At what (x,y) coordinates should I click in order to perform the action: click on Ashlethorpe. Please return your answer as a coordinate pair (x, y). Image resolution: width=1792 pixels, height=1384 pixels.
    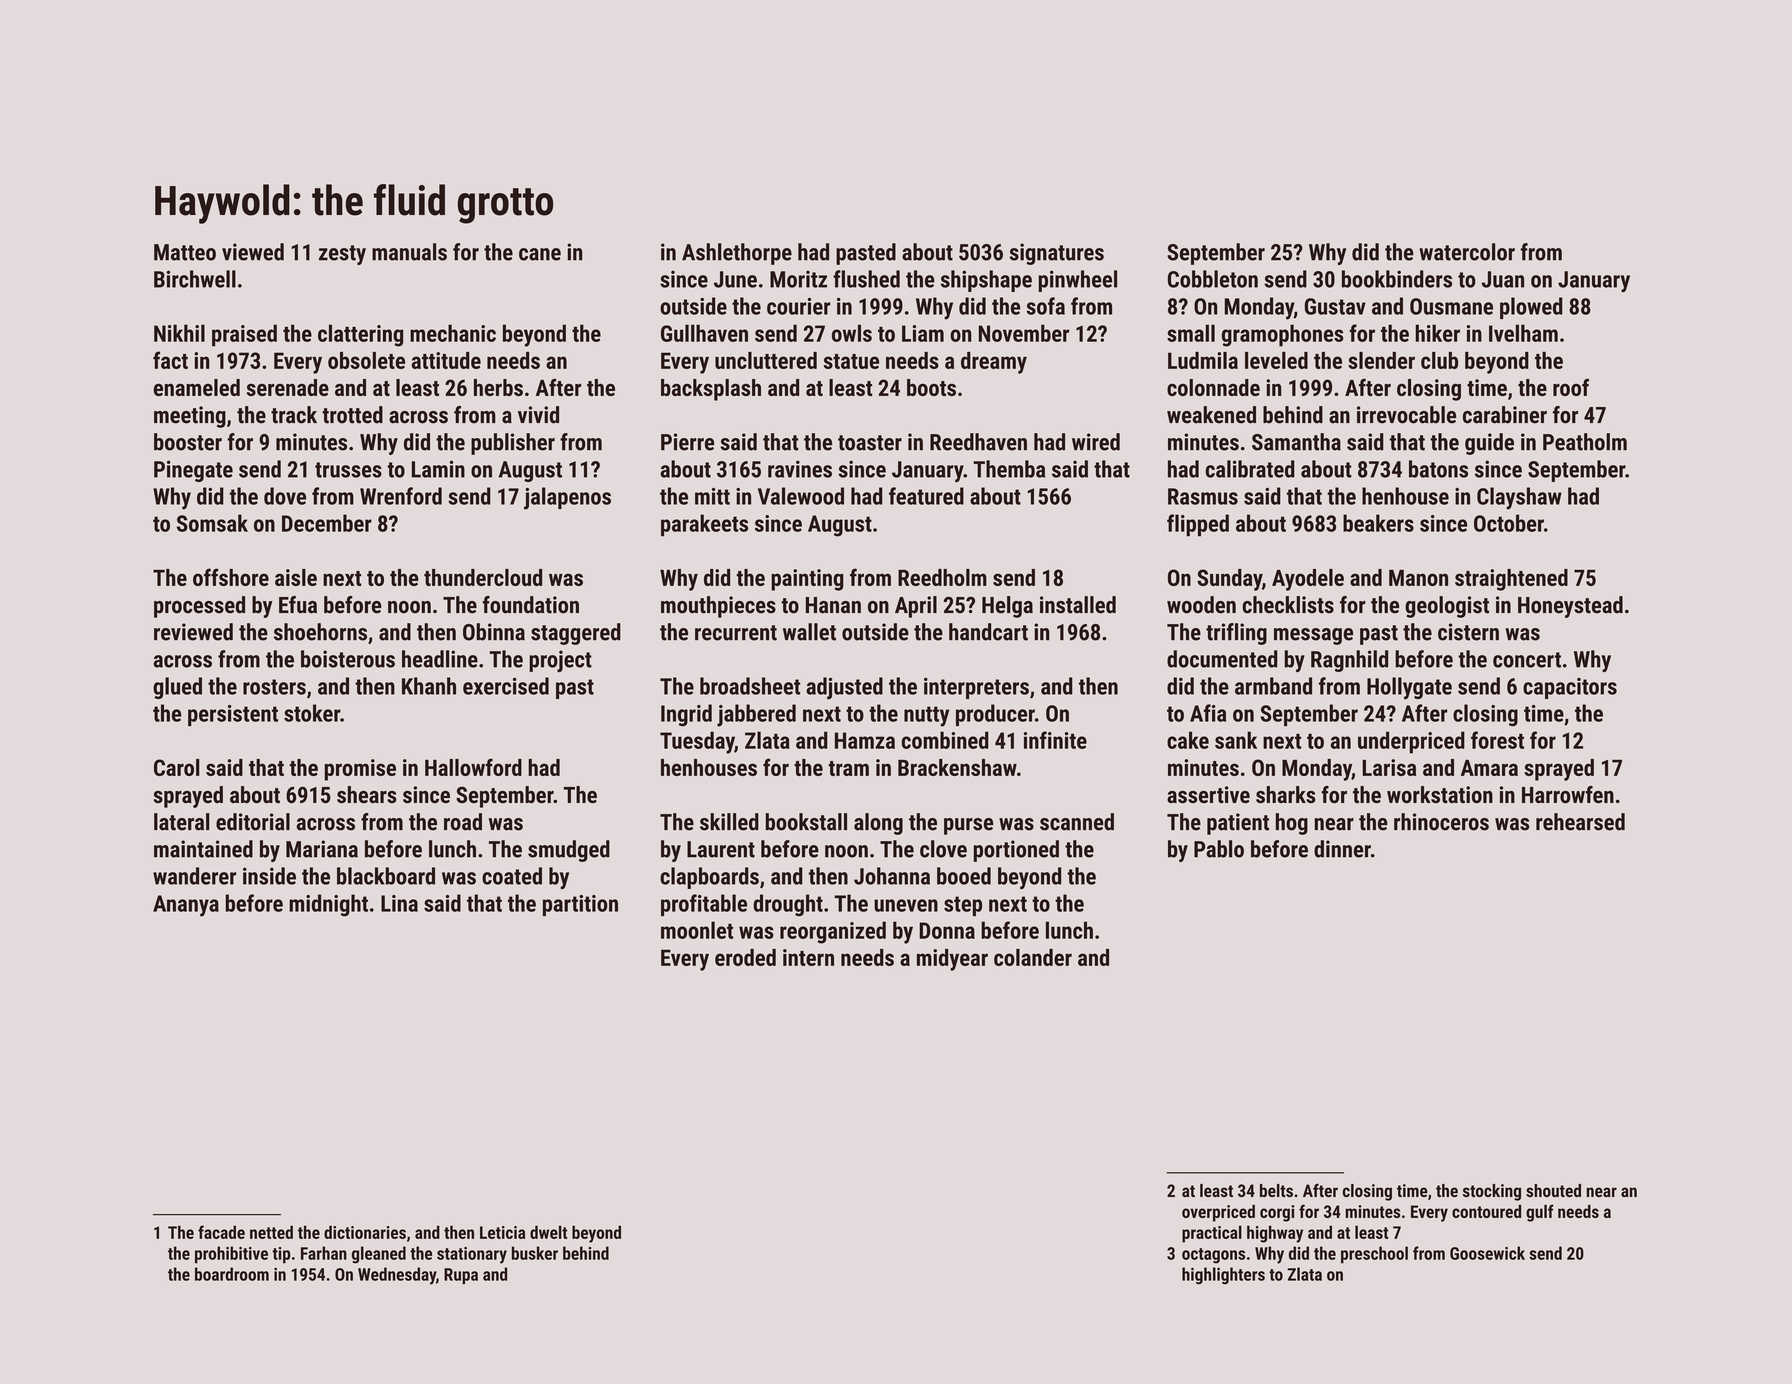
    Looking at the image, I should click on (737, 254).
